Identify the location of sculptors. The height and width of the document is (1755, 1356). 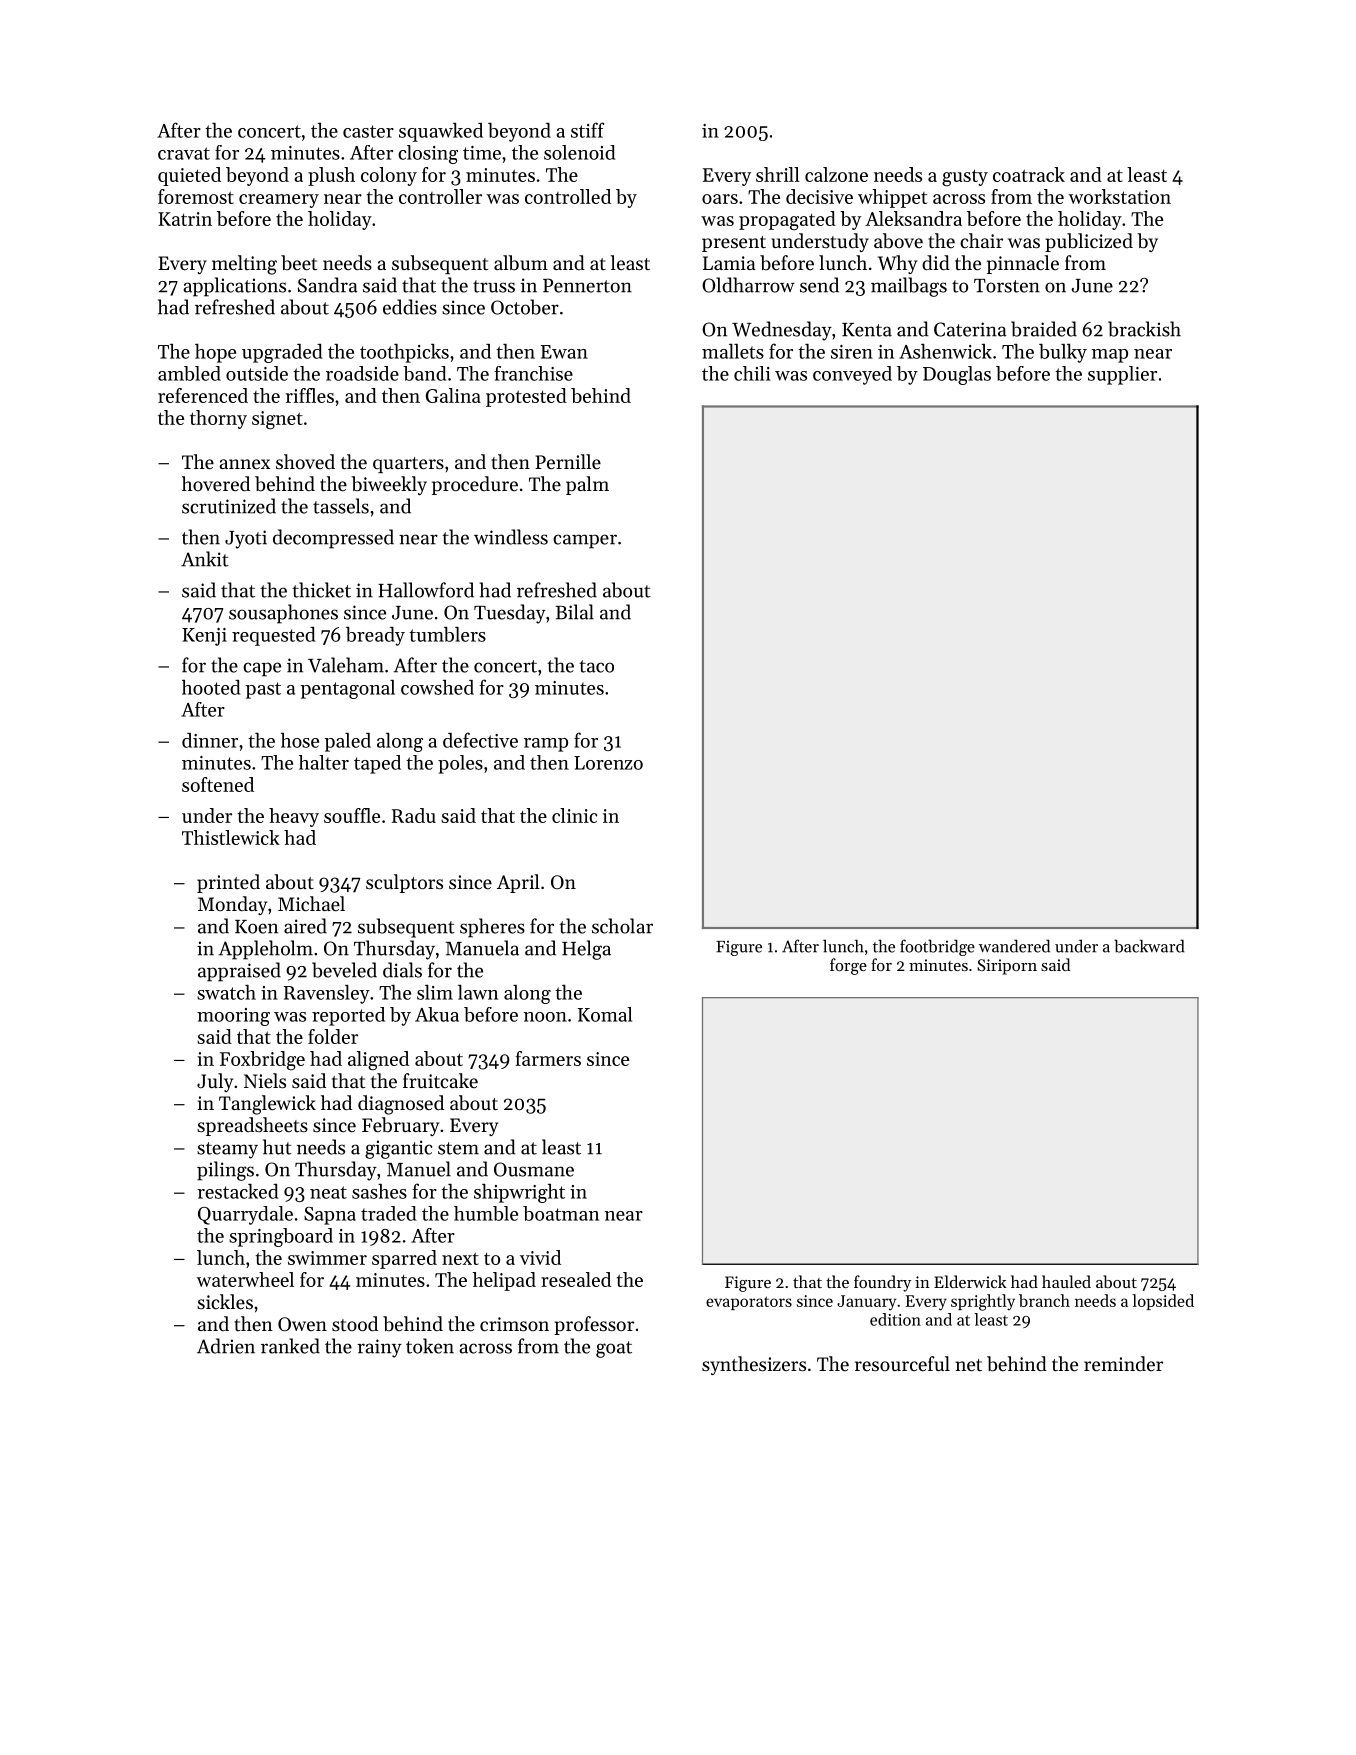
(404, 883).
